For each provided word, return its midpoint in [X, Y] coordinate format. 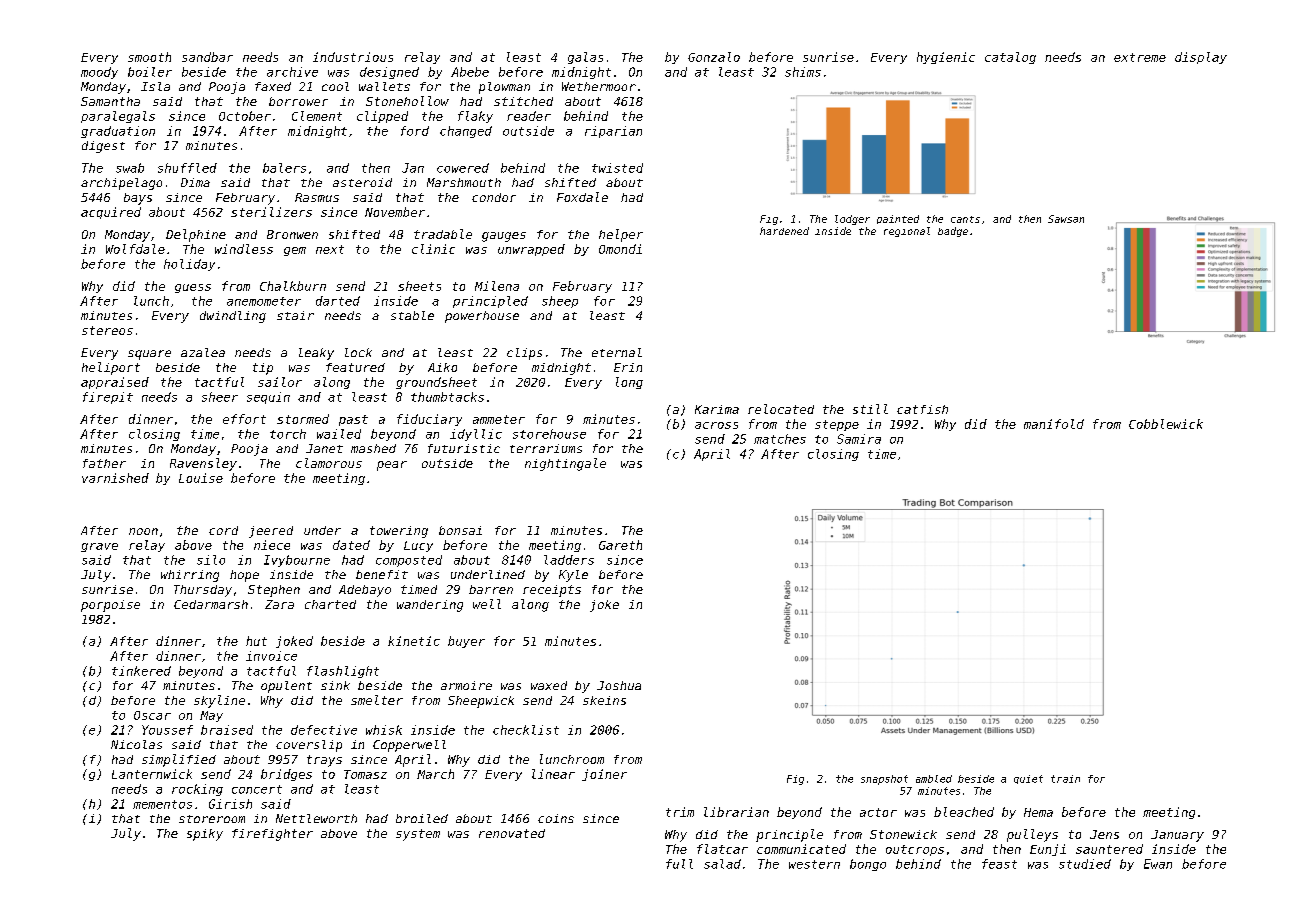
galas [585, 58]
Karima [717, 409]
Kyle [573, 576]
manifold [1054, 424]
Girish [230, 804]
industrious [353, 57]
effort [244, 419]
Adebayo [365, 591]
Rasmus [317, 197]
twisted [617, 168]
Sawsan [1066, 219]
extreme [1140, 57]
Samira [859, 439]
